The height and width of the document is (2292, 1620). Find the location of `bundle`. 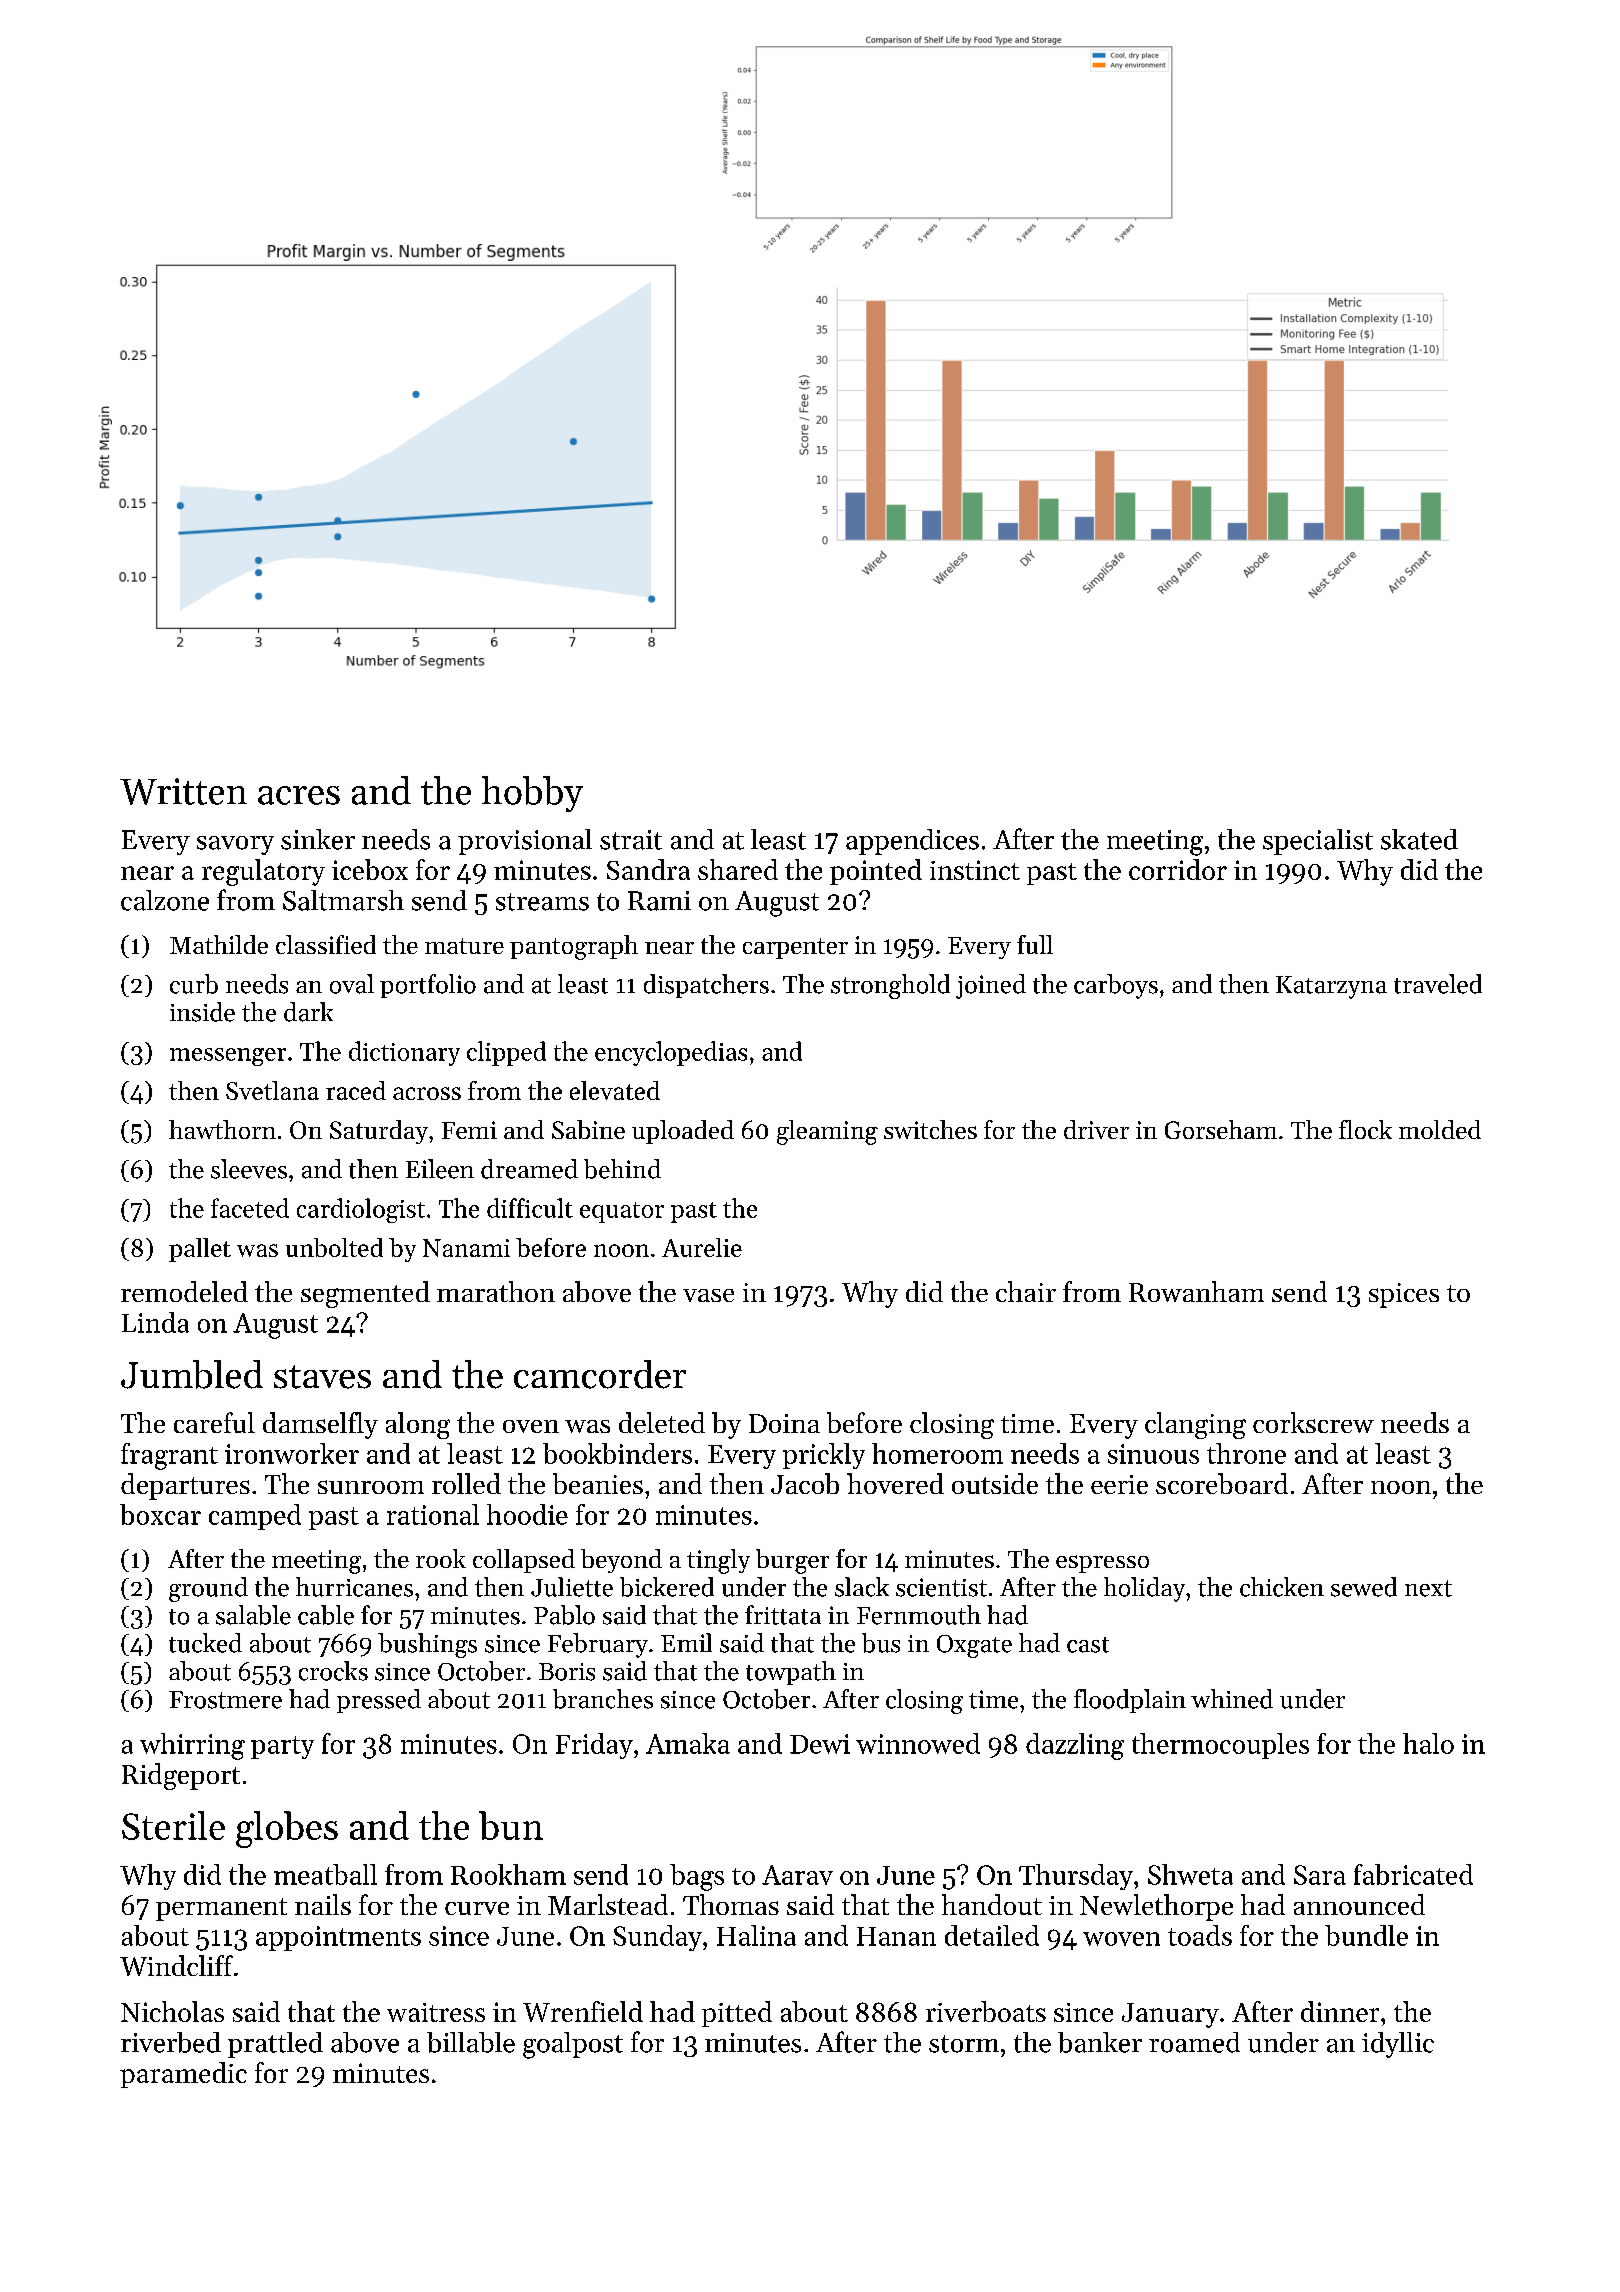

bundle is located at coordinates (1366, 1935).
